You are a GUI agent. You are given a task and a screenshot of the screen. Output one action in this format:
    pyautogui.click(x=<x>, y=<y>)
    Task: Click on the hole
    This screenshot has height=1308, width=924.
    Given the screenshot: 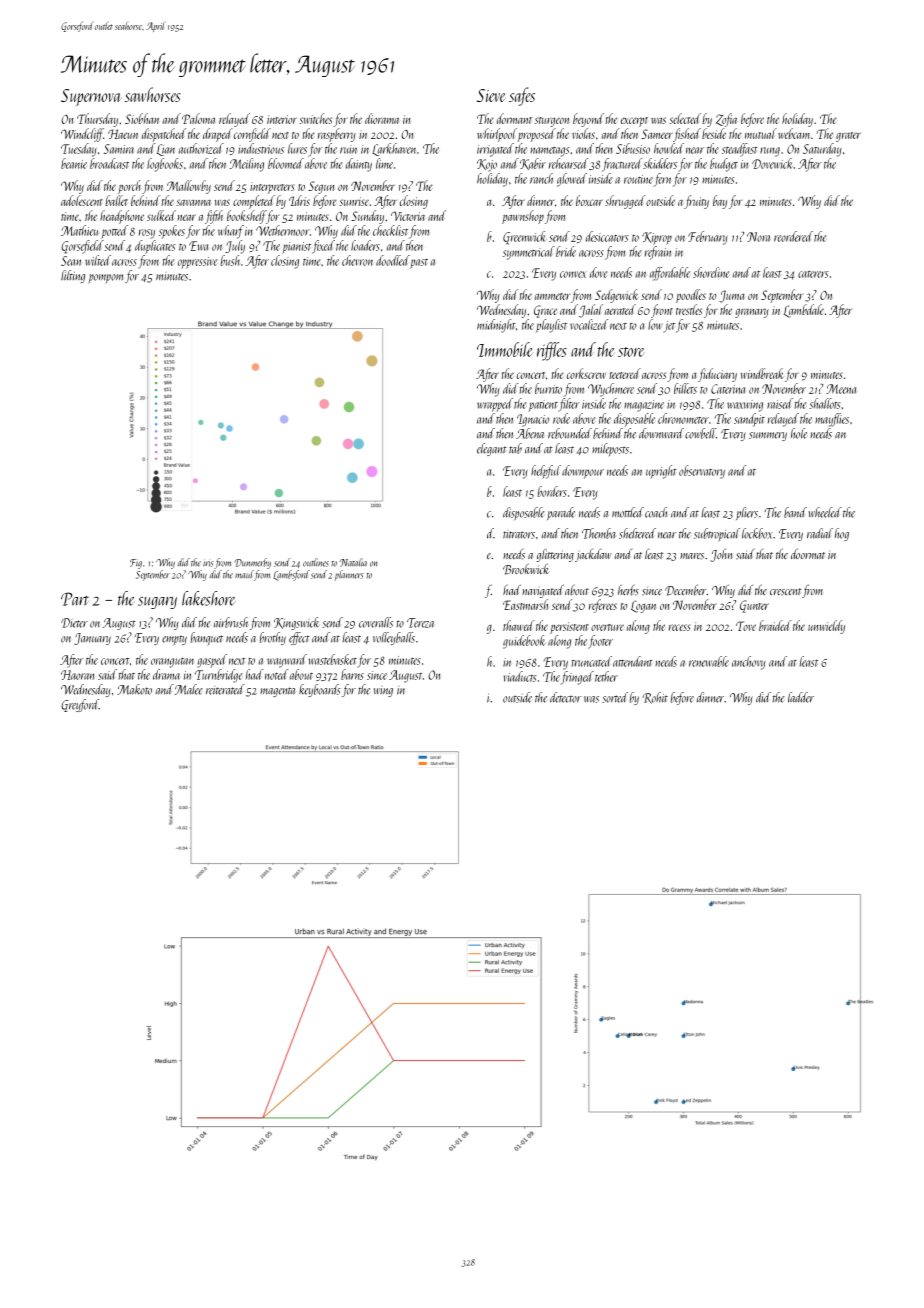 What is the action you would take?
    pyautogui.click(x=799, y=433)
